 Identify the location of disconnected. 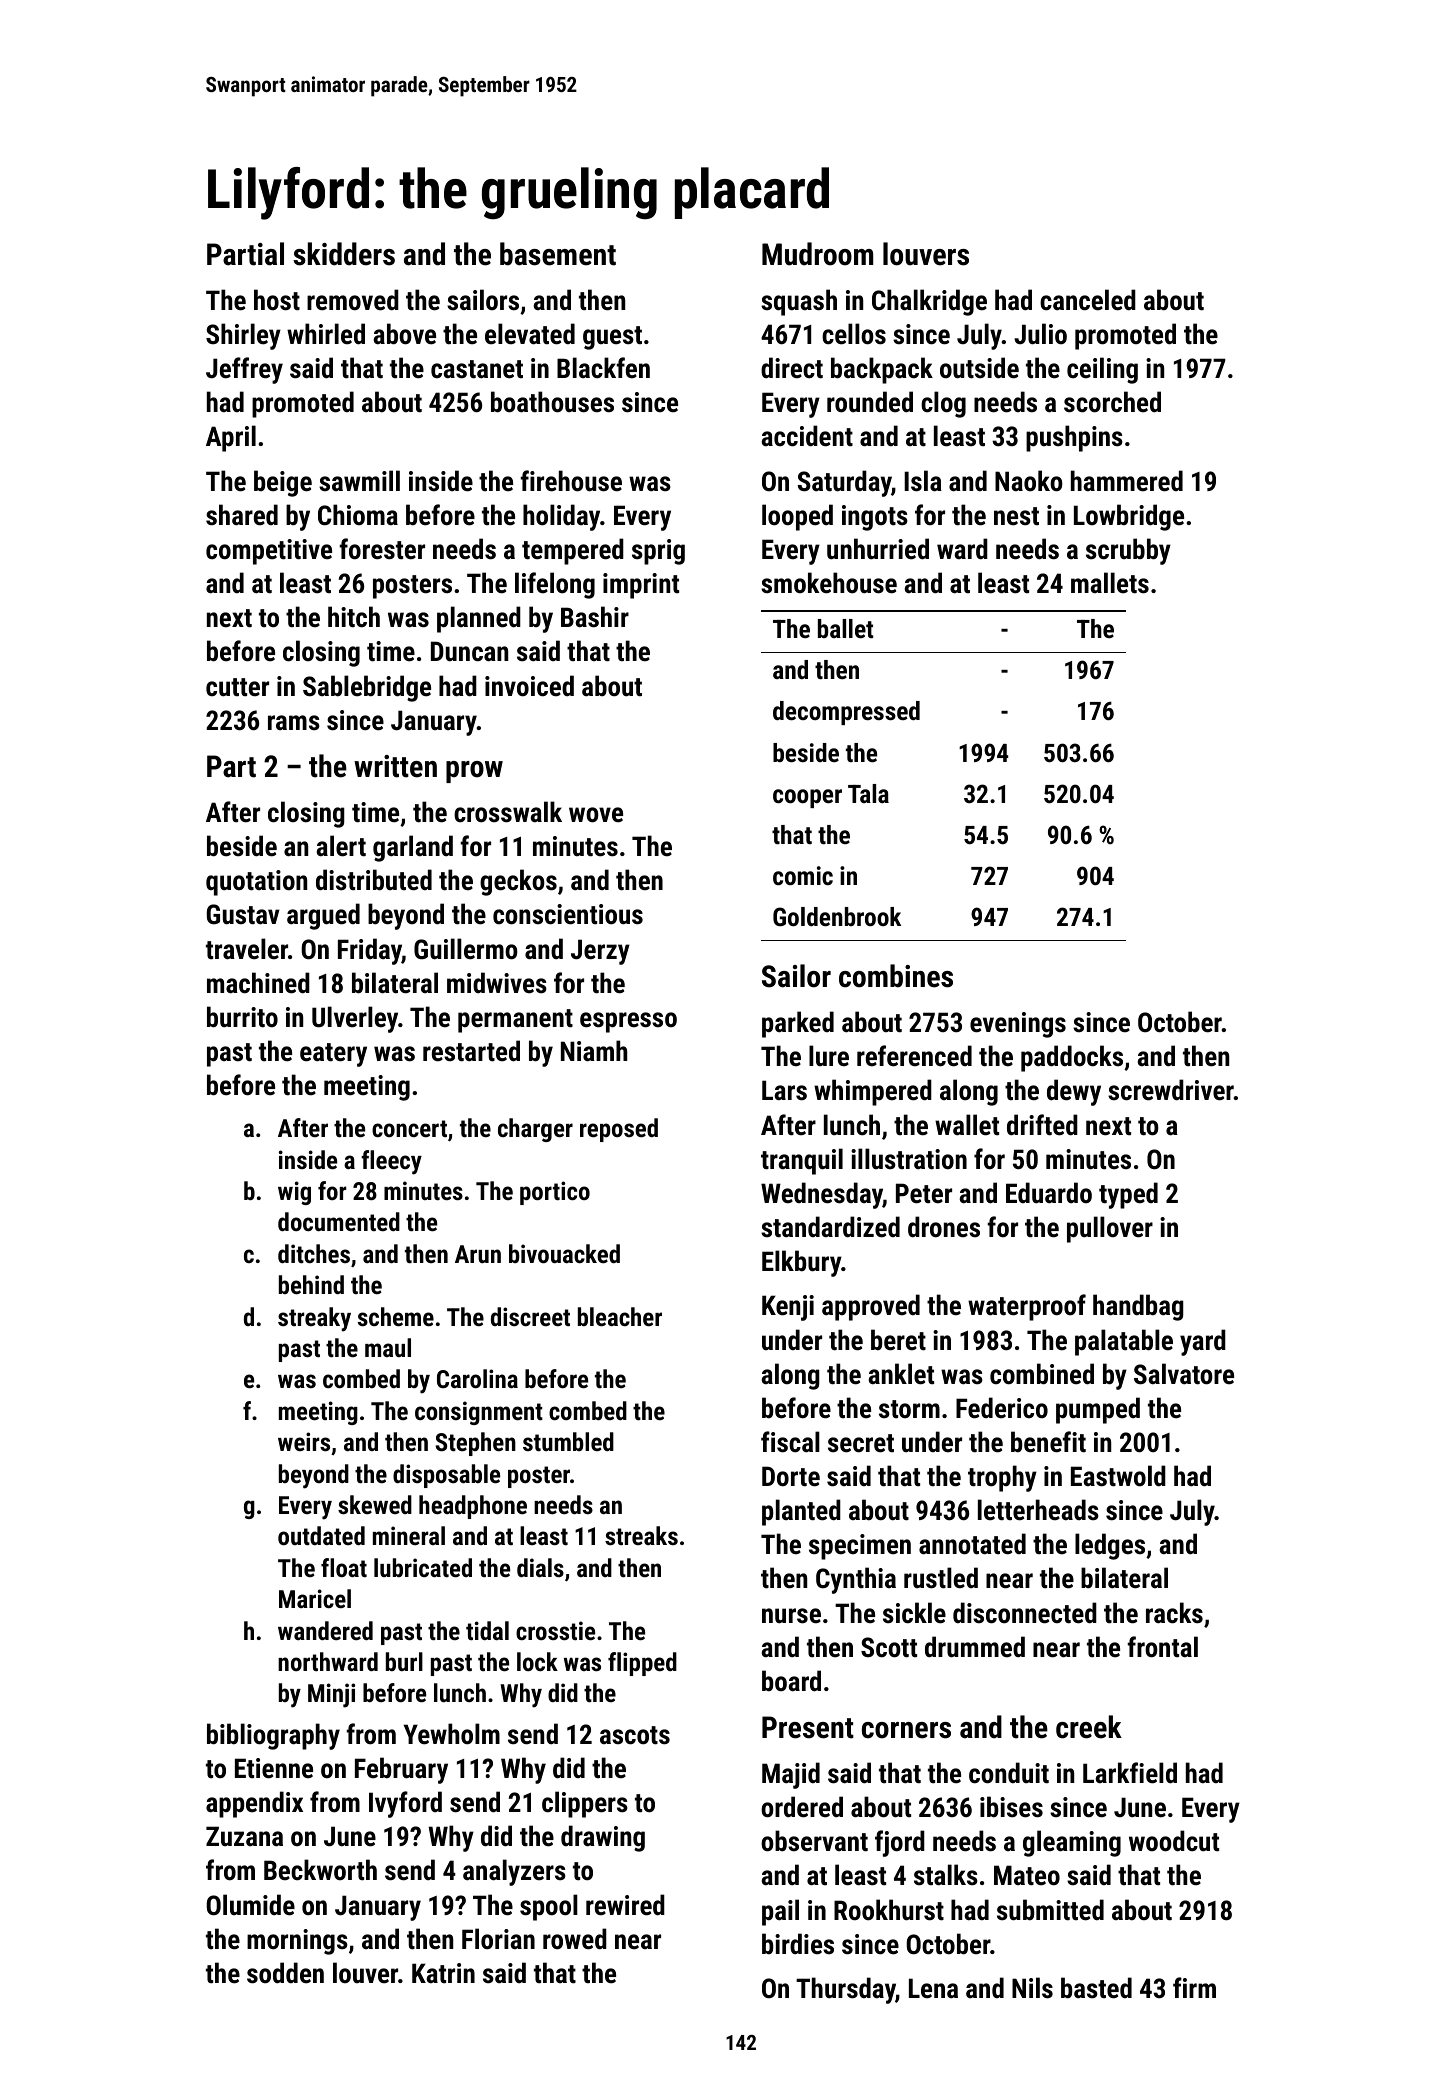
(1025, 1613).
